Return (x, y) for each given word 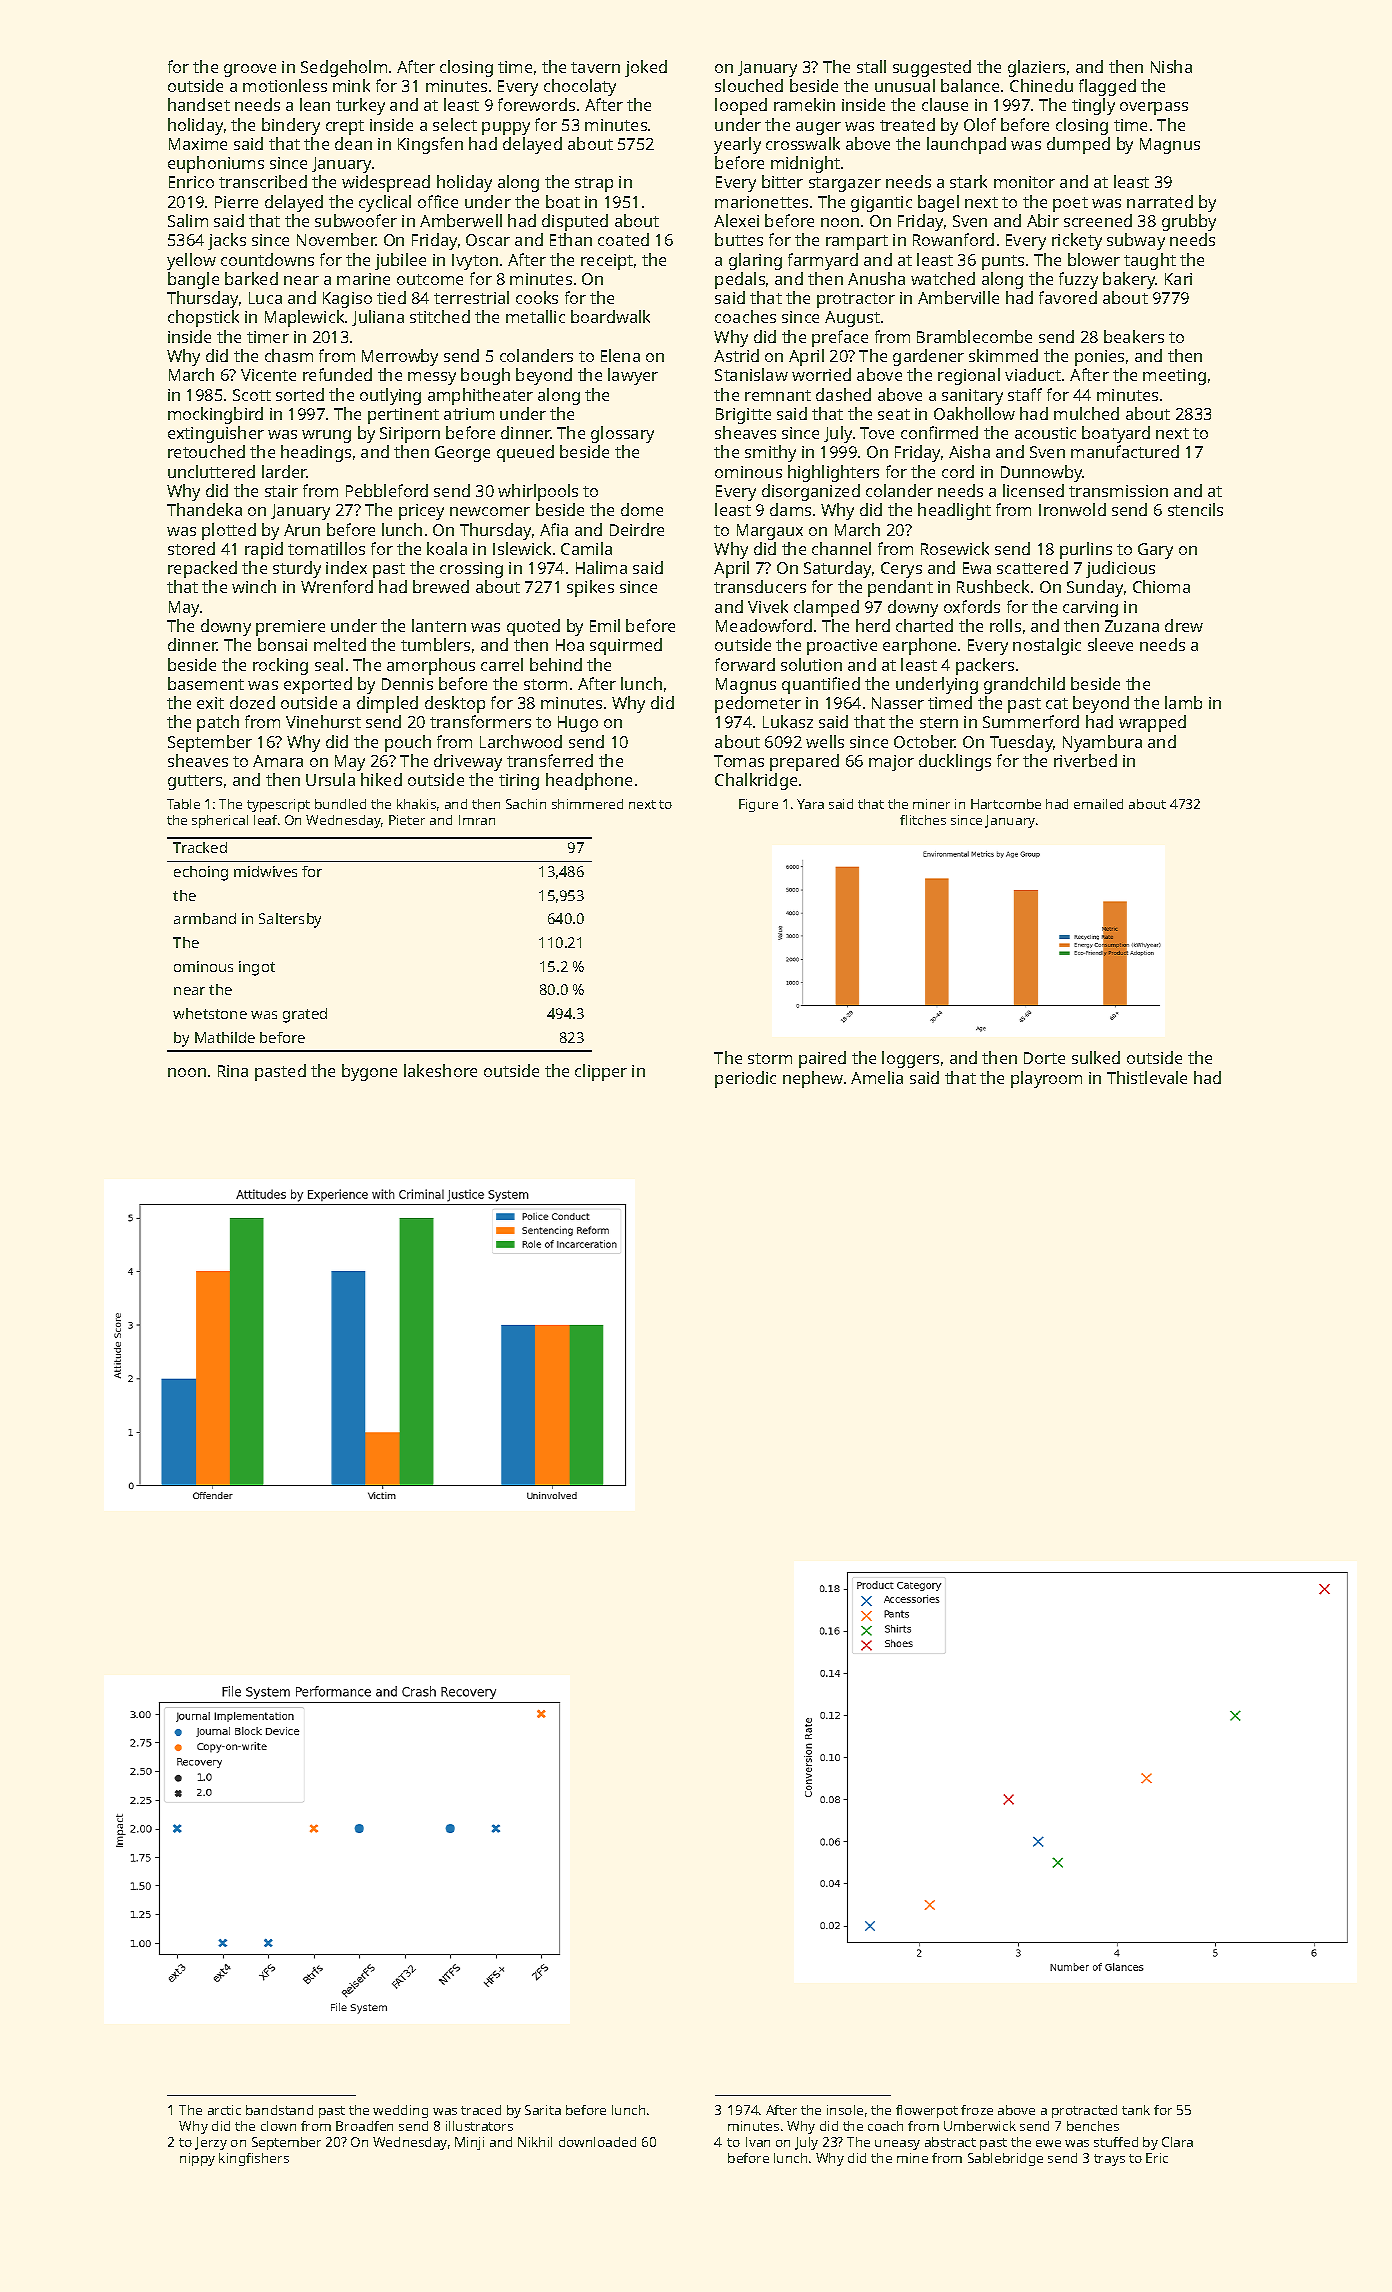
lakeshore (440, 1070)
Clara (1177, 2142)
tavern (595, 67)
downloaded (597, 2142)
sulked (1096, 1057)
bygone (369, 1072)
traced (481, 2110)
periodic (745, 1079)
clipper (601, 1072)
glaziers (1036, 68)
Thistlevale (1147, 1077)
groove (250, 70)
